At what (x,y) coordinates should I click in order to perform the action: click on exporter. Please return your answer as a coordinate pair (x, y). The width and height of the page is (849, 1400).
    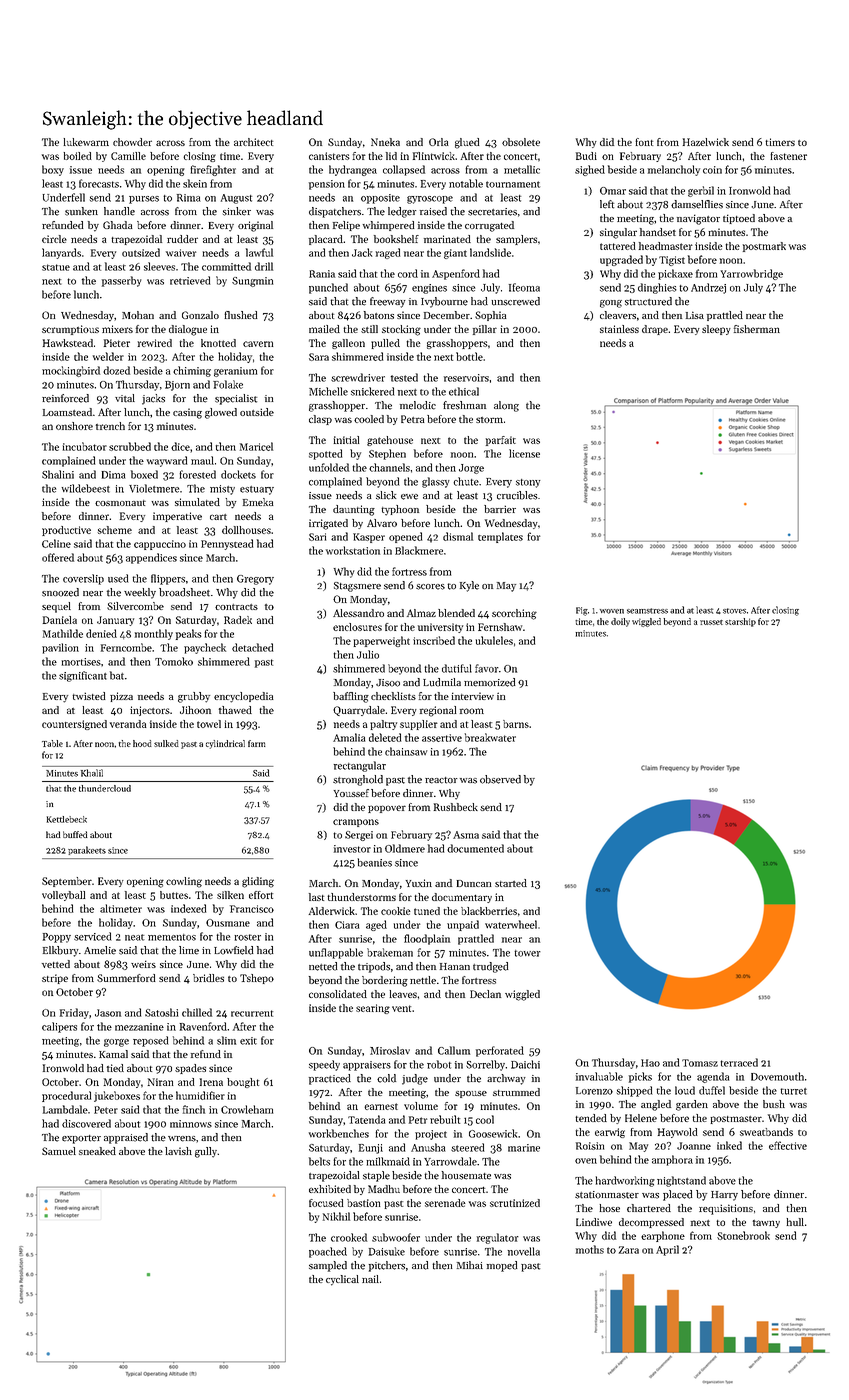
    Looking at the image, I should click on (81, 1139).
